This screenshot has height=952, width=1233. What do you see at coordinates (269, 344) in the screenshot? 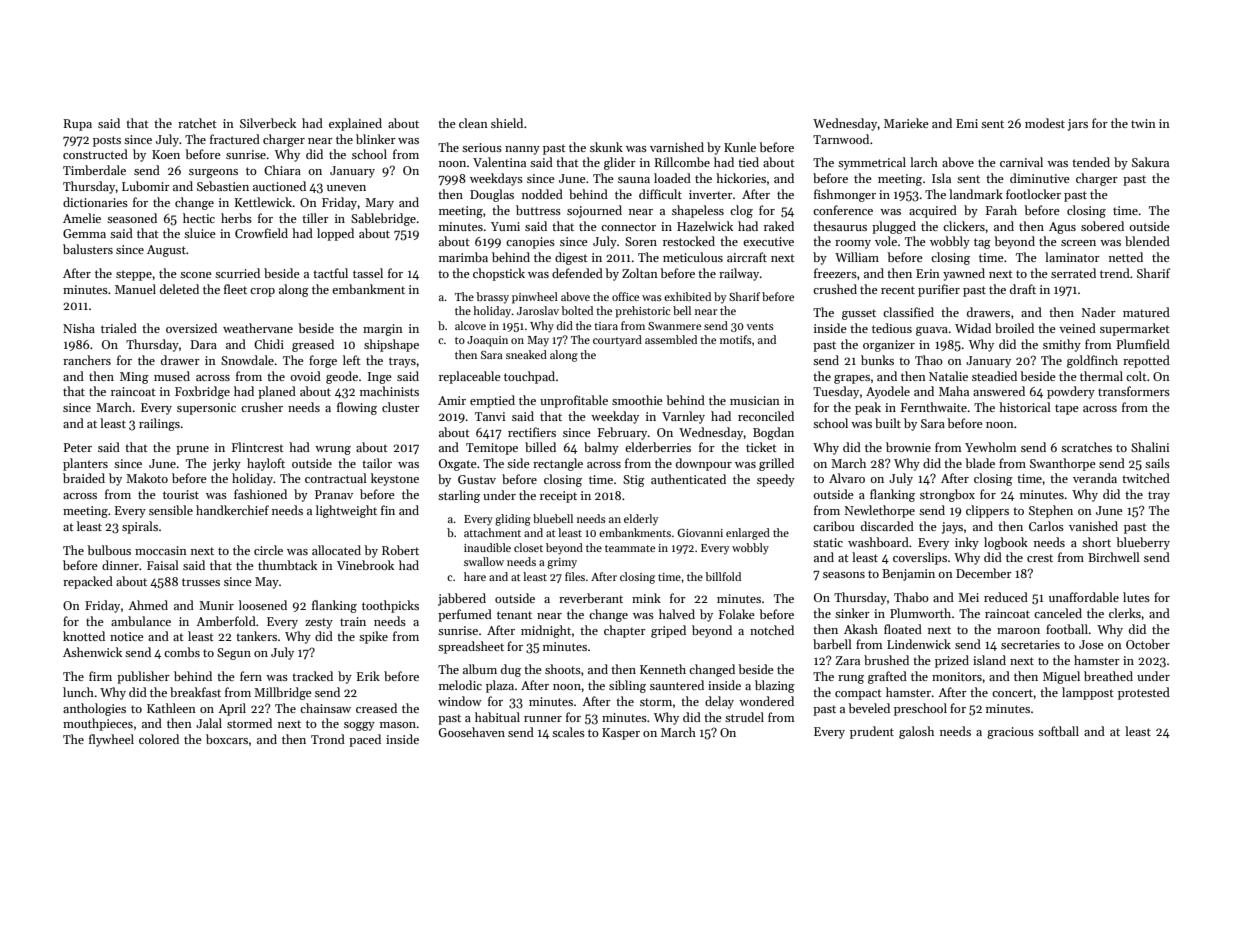
I see `Chidi` at bounding box center [269, 344].
